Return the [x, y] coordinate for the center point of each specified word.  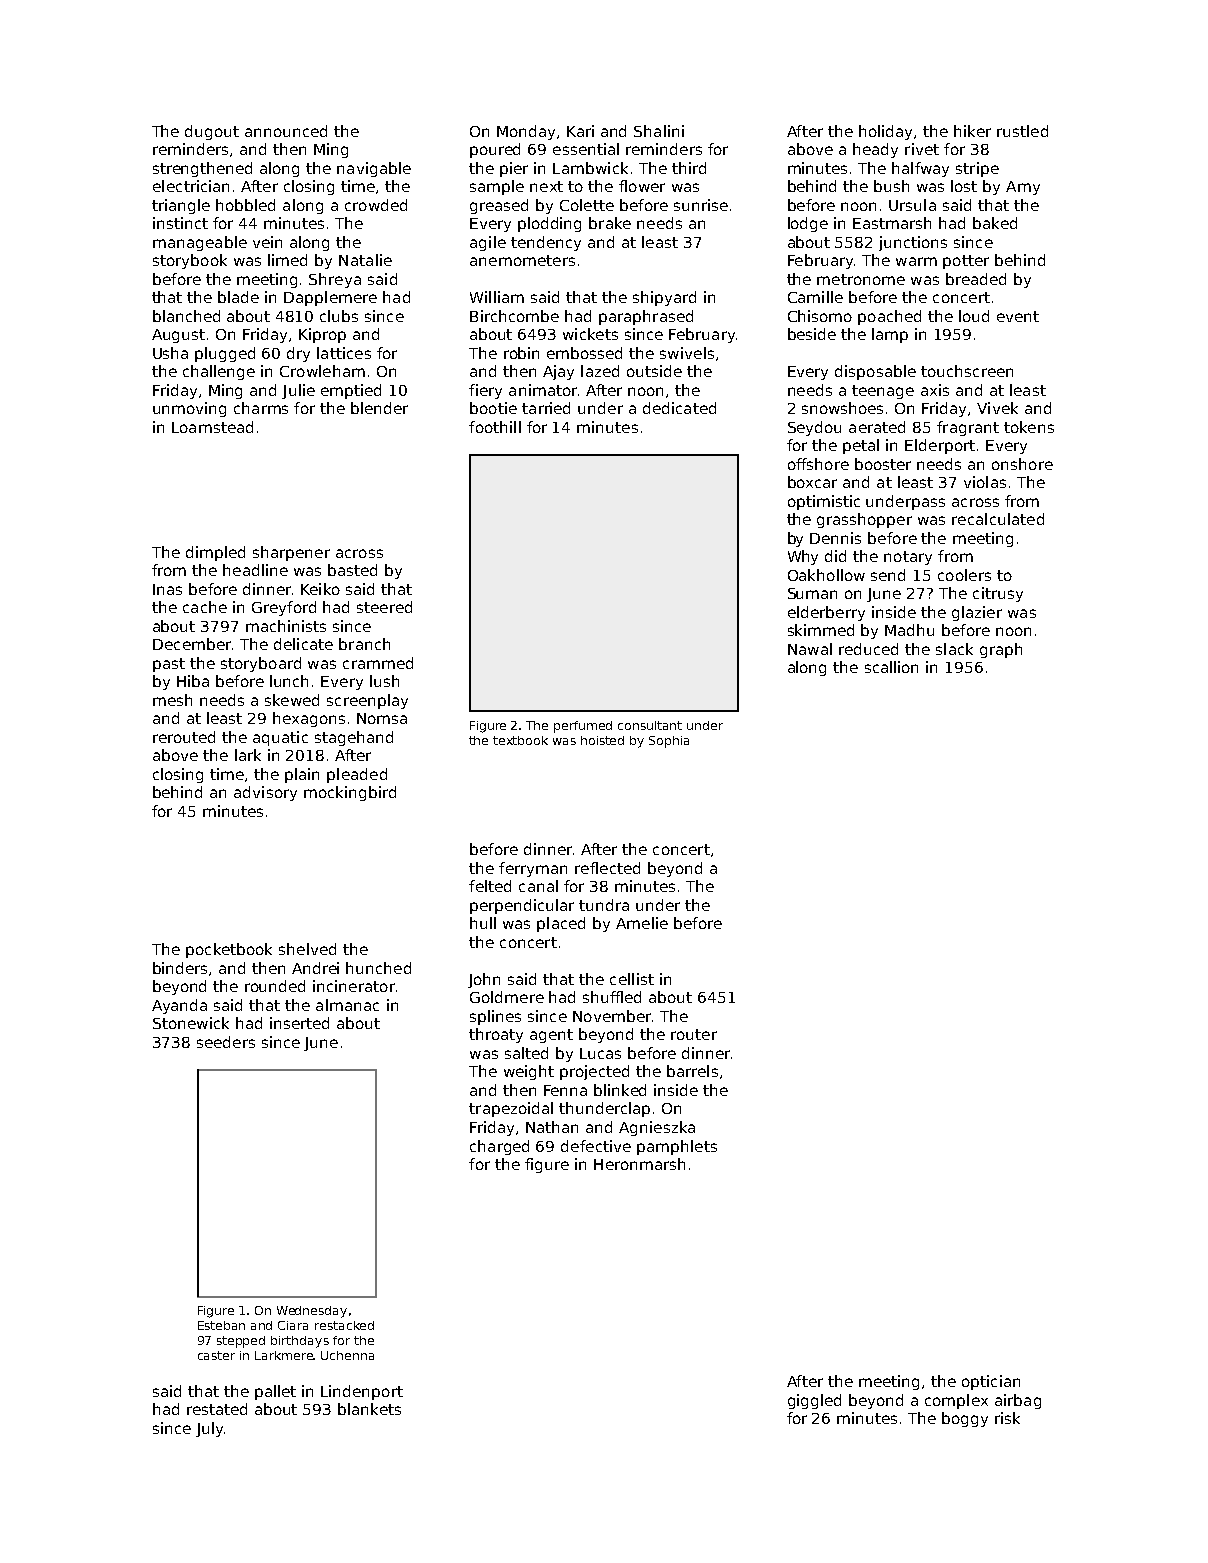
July [209, 1429]
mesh [172, 700]
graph [1001, 650]
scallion [891, 667]
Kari [580, 131]
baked [995, 223]
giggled [814, 1401]
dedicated [679, 408]
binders [180, 968]
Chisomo [820, 316]
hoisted [602, 740]
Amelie [642, 923]
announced [286, 131]
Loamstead [212, 427]
